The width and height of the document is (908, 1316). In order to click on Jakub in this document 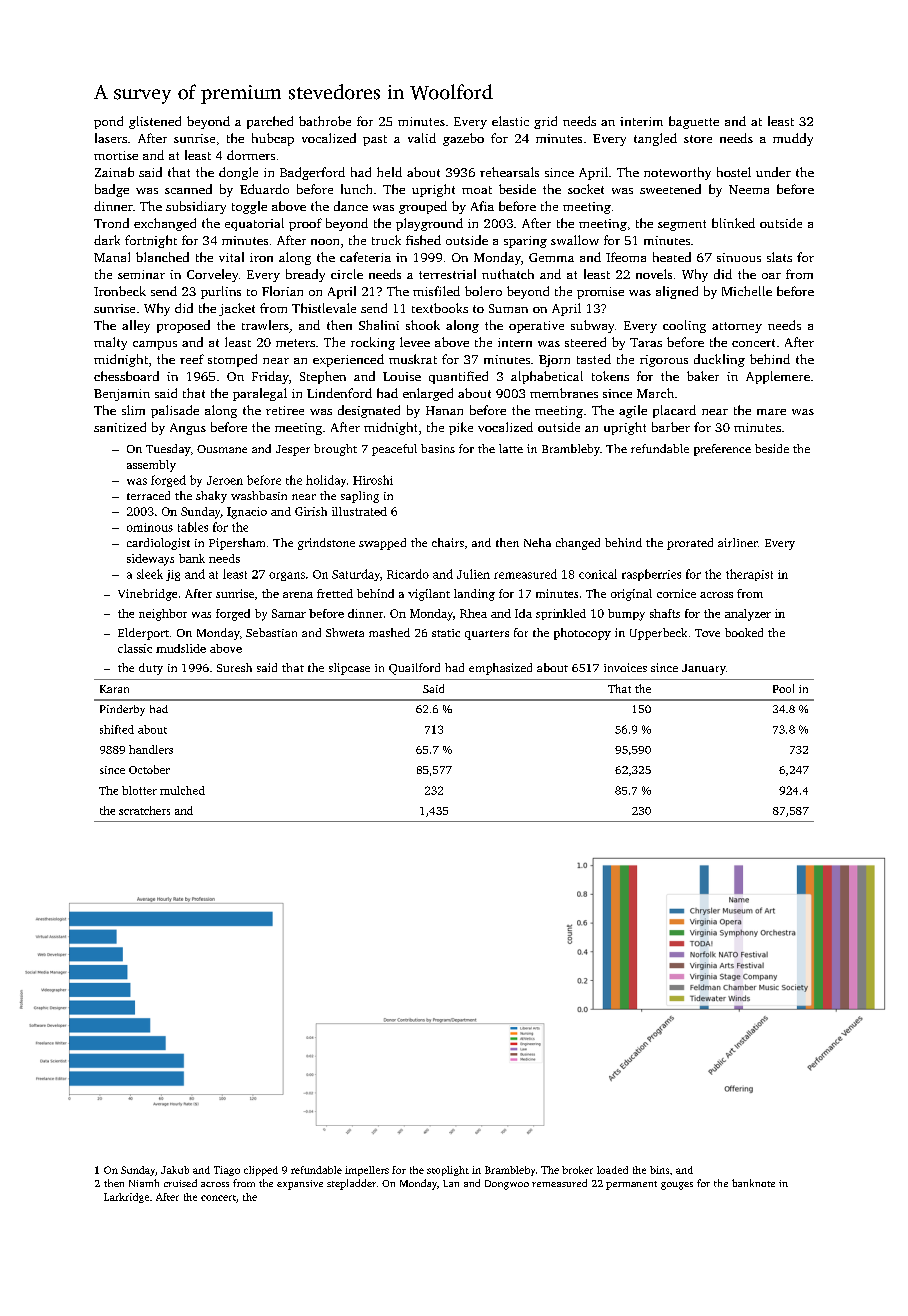, I will do `click(175, 1170)`.
